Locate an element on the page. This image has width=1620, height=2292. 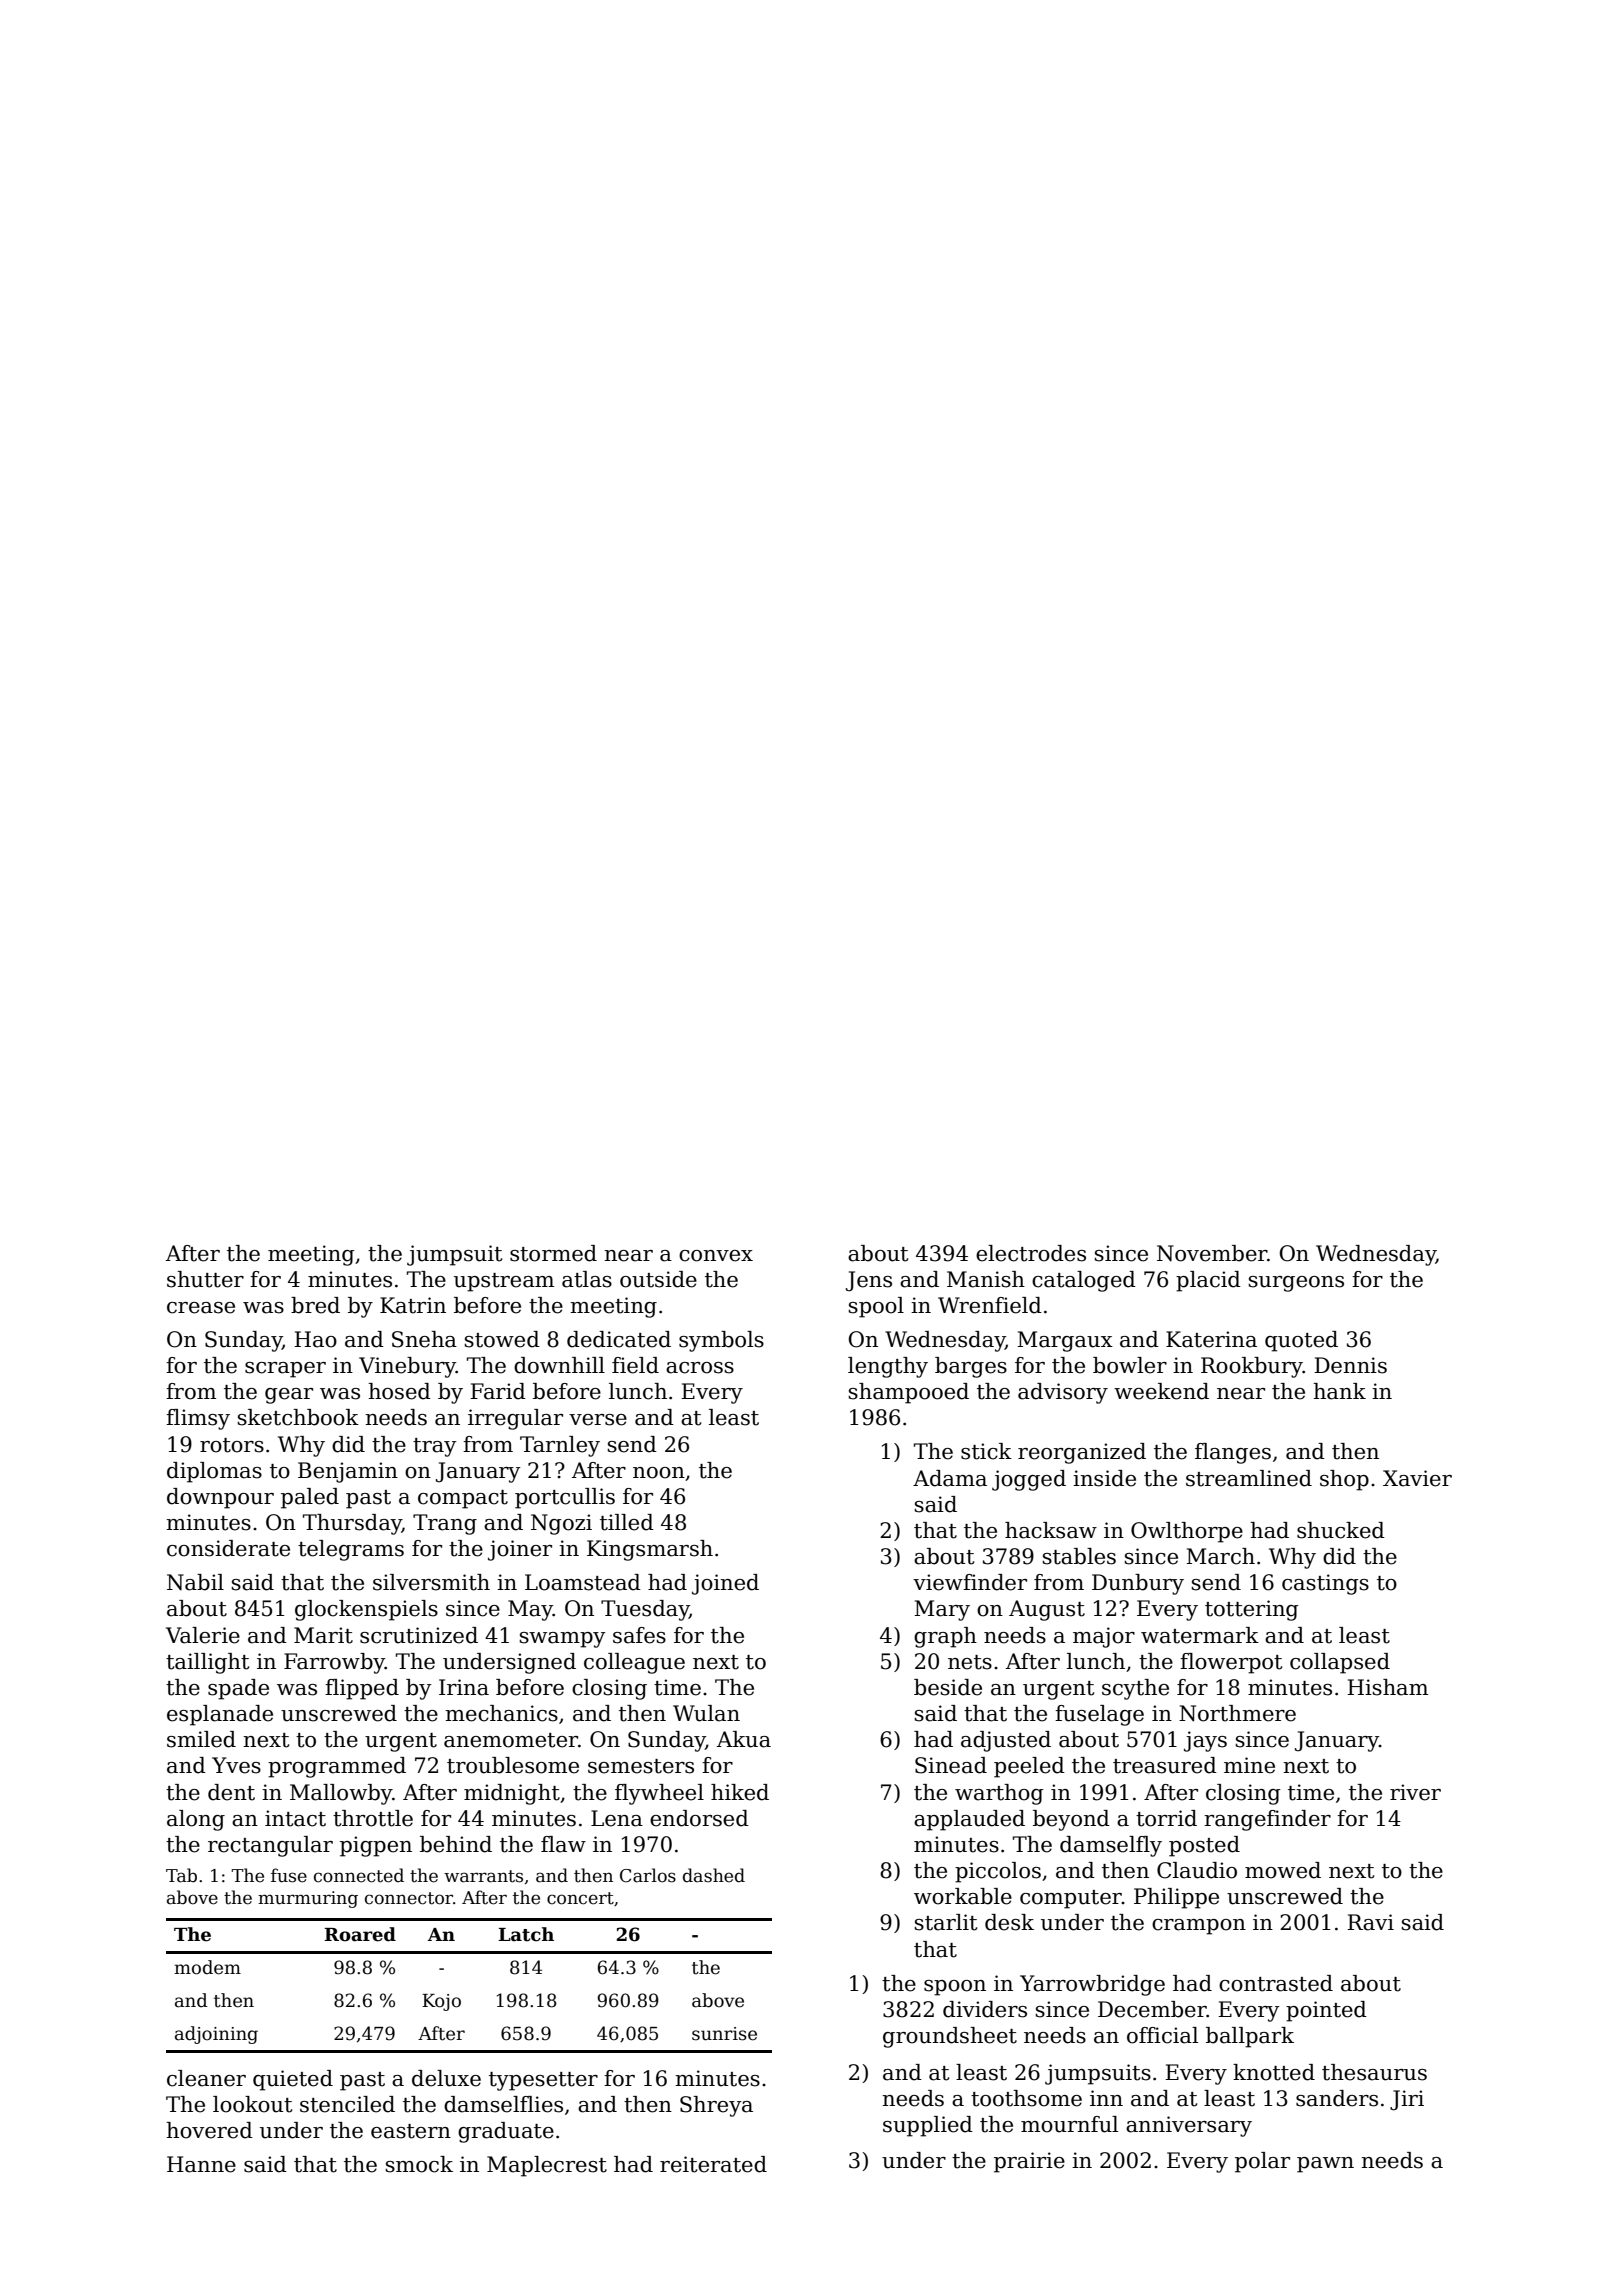
smock is located at coordinates (419, 2164).
